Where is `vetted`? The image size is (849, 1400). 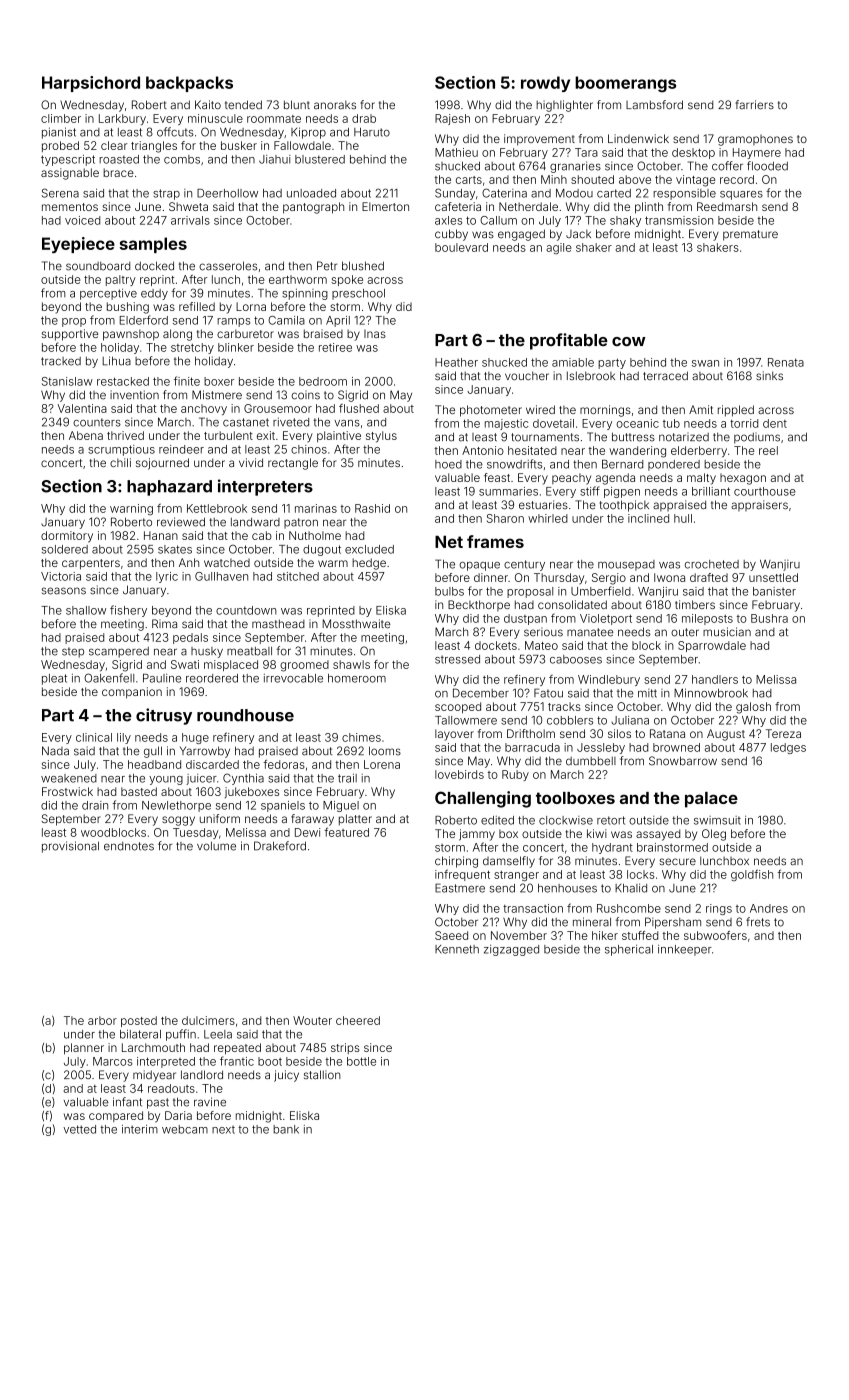
vetted is located at coordinates (79, 1129).
